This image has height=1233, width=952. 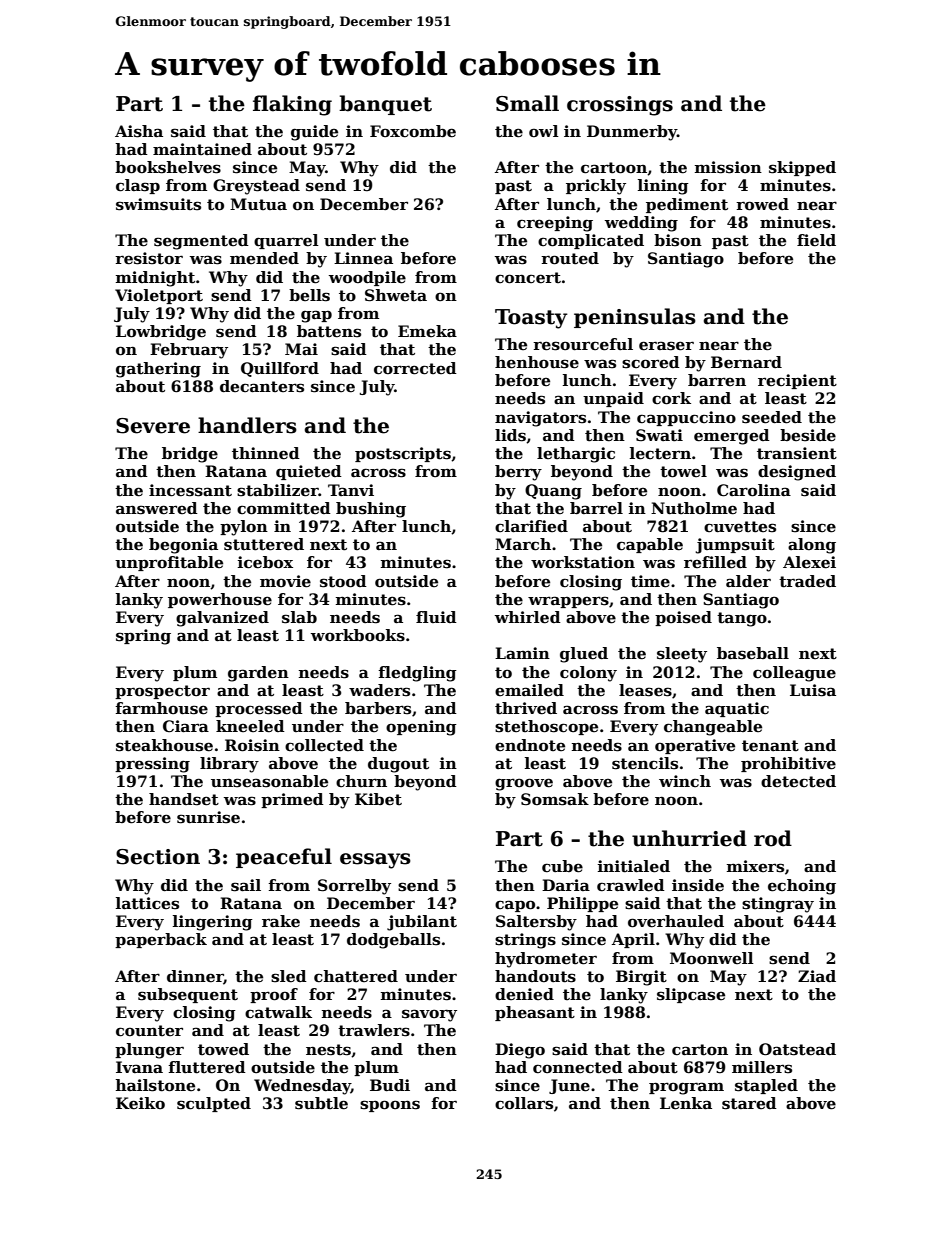 What do you see at coordinates (158, 204) in the image?
I see `swimsuits` at bounding box center [158, 204].
